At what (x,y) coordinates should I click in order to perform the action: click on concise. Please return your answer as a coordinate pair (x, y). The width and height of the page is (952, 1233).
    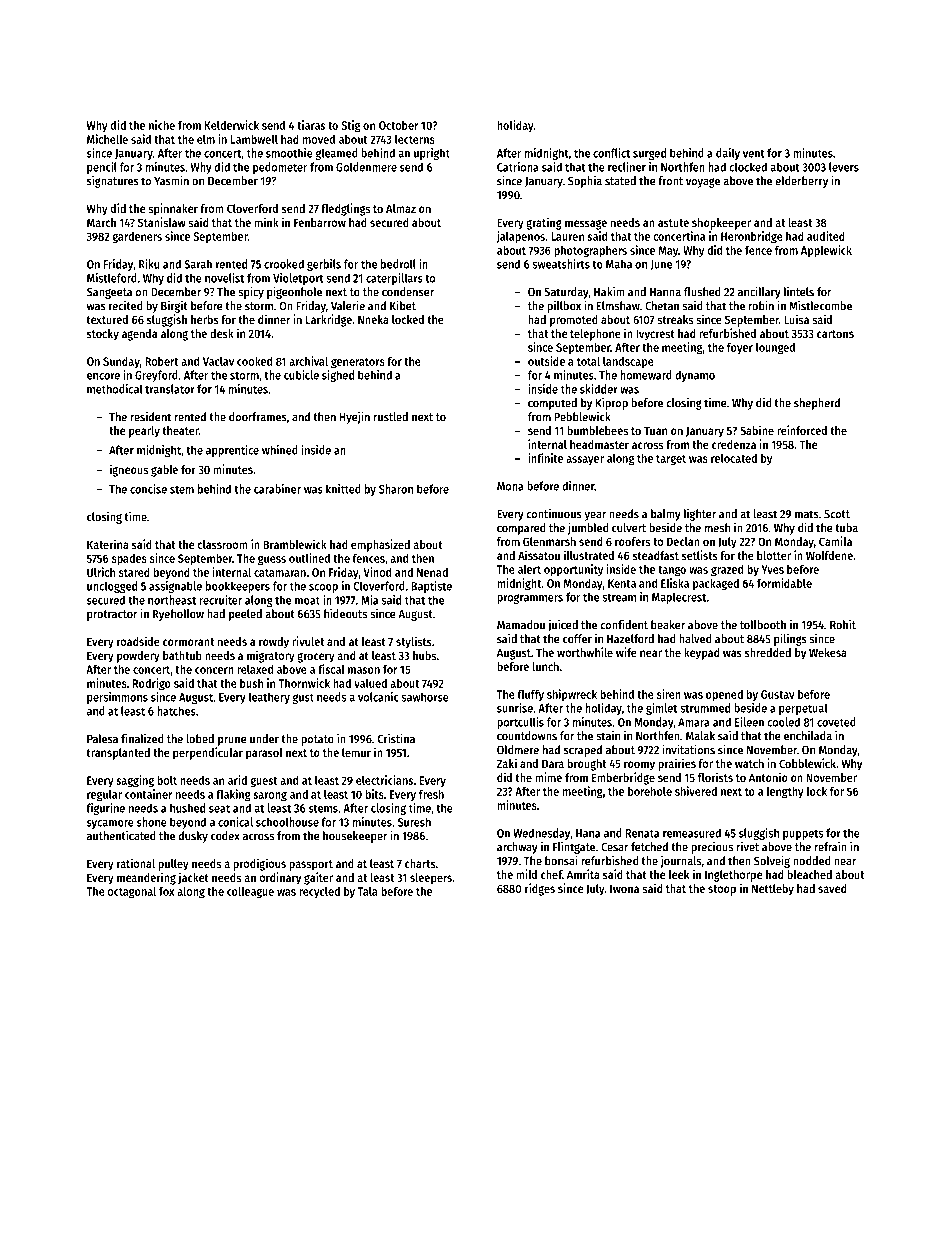
    Looking at the image, I should click on (148, 489).
